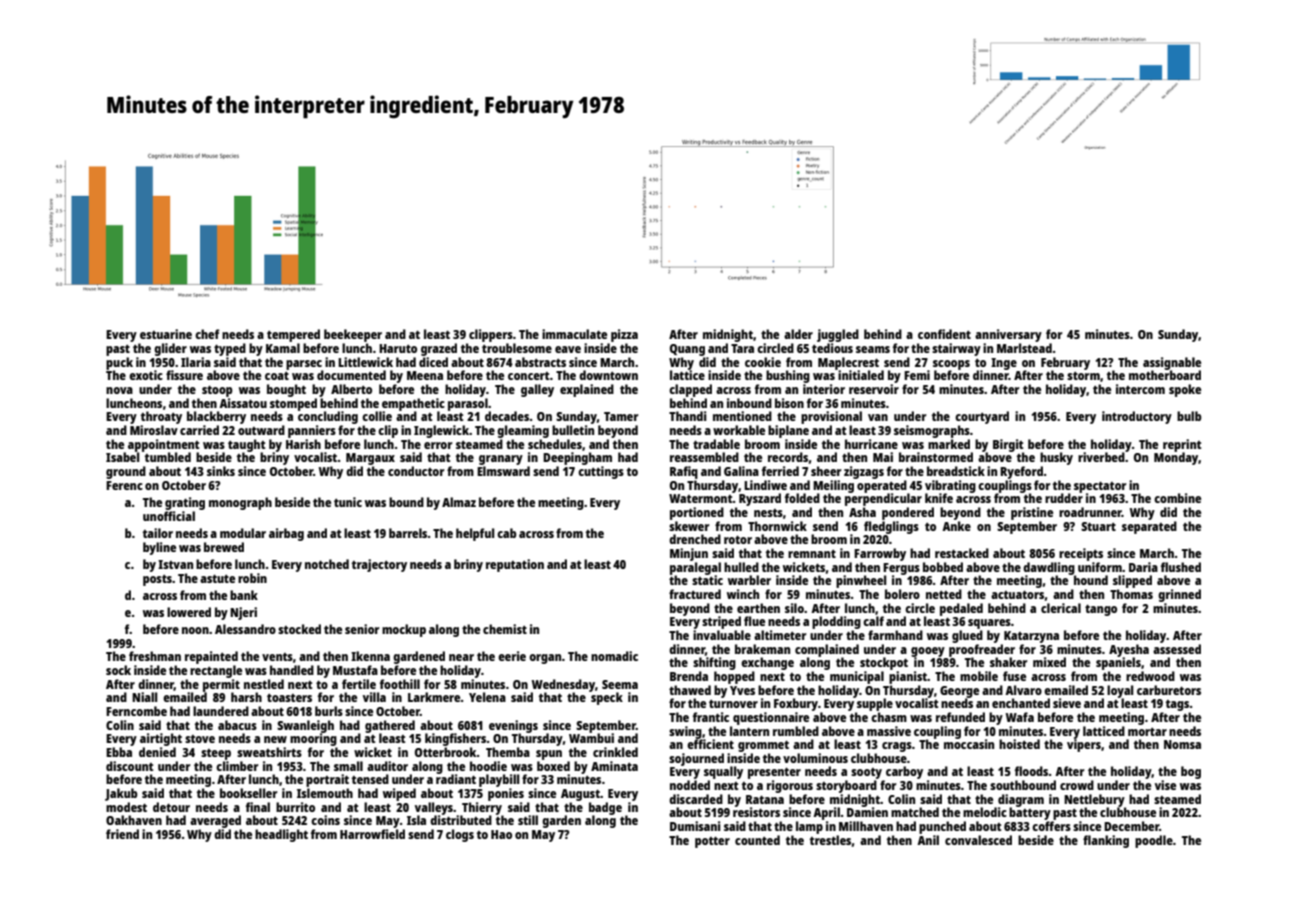 The width and height of the image is (1308, 924). What do you see at coordinates (1008, 335) in the image?
I see `anniversary` at bounding box center [1008, 335].
